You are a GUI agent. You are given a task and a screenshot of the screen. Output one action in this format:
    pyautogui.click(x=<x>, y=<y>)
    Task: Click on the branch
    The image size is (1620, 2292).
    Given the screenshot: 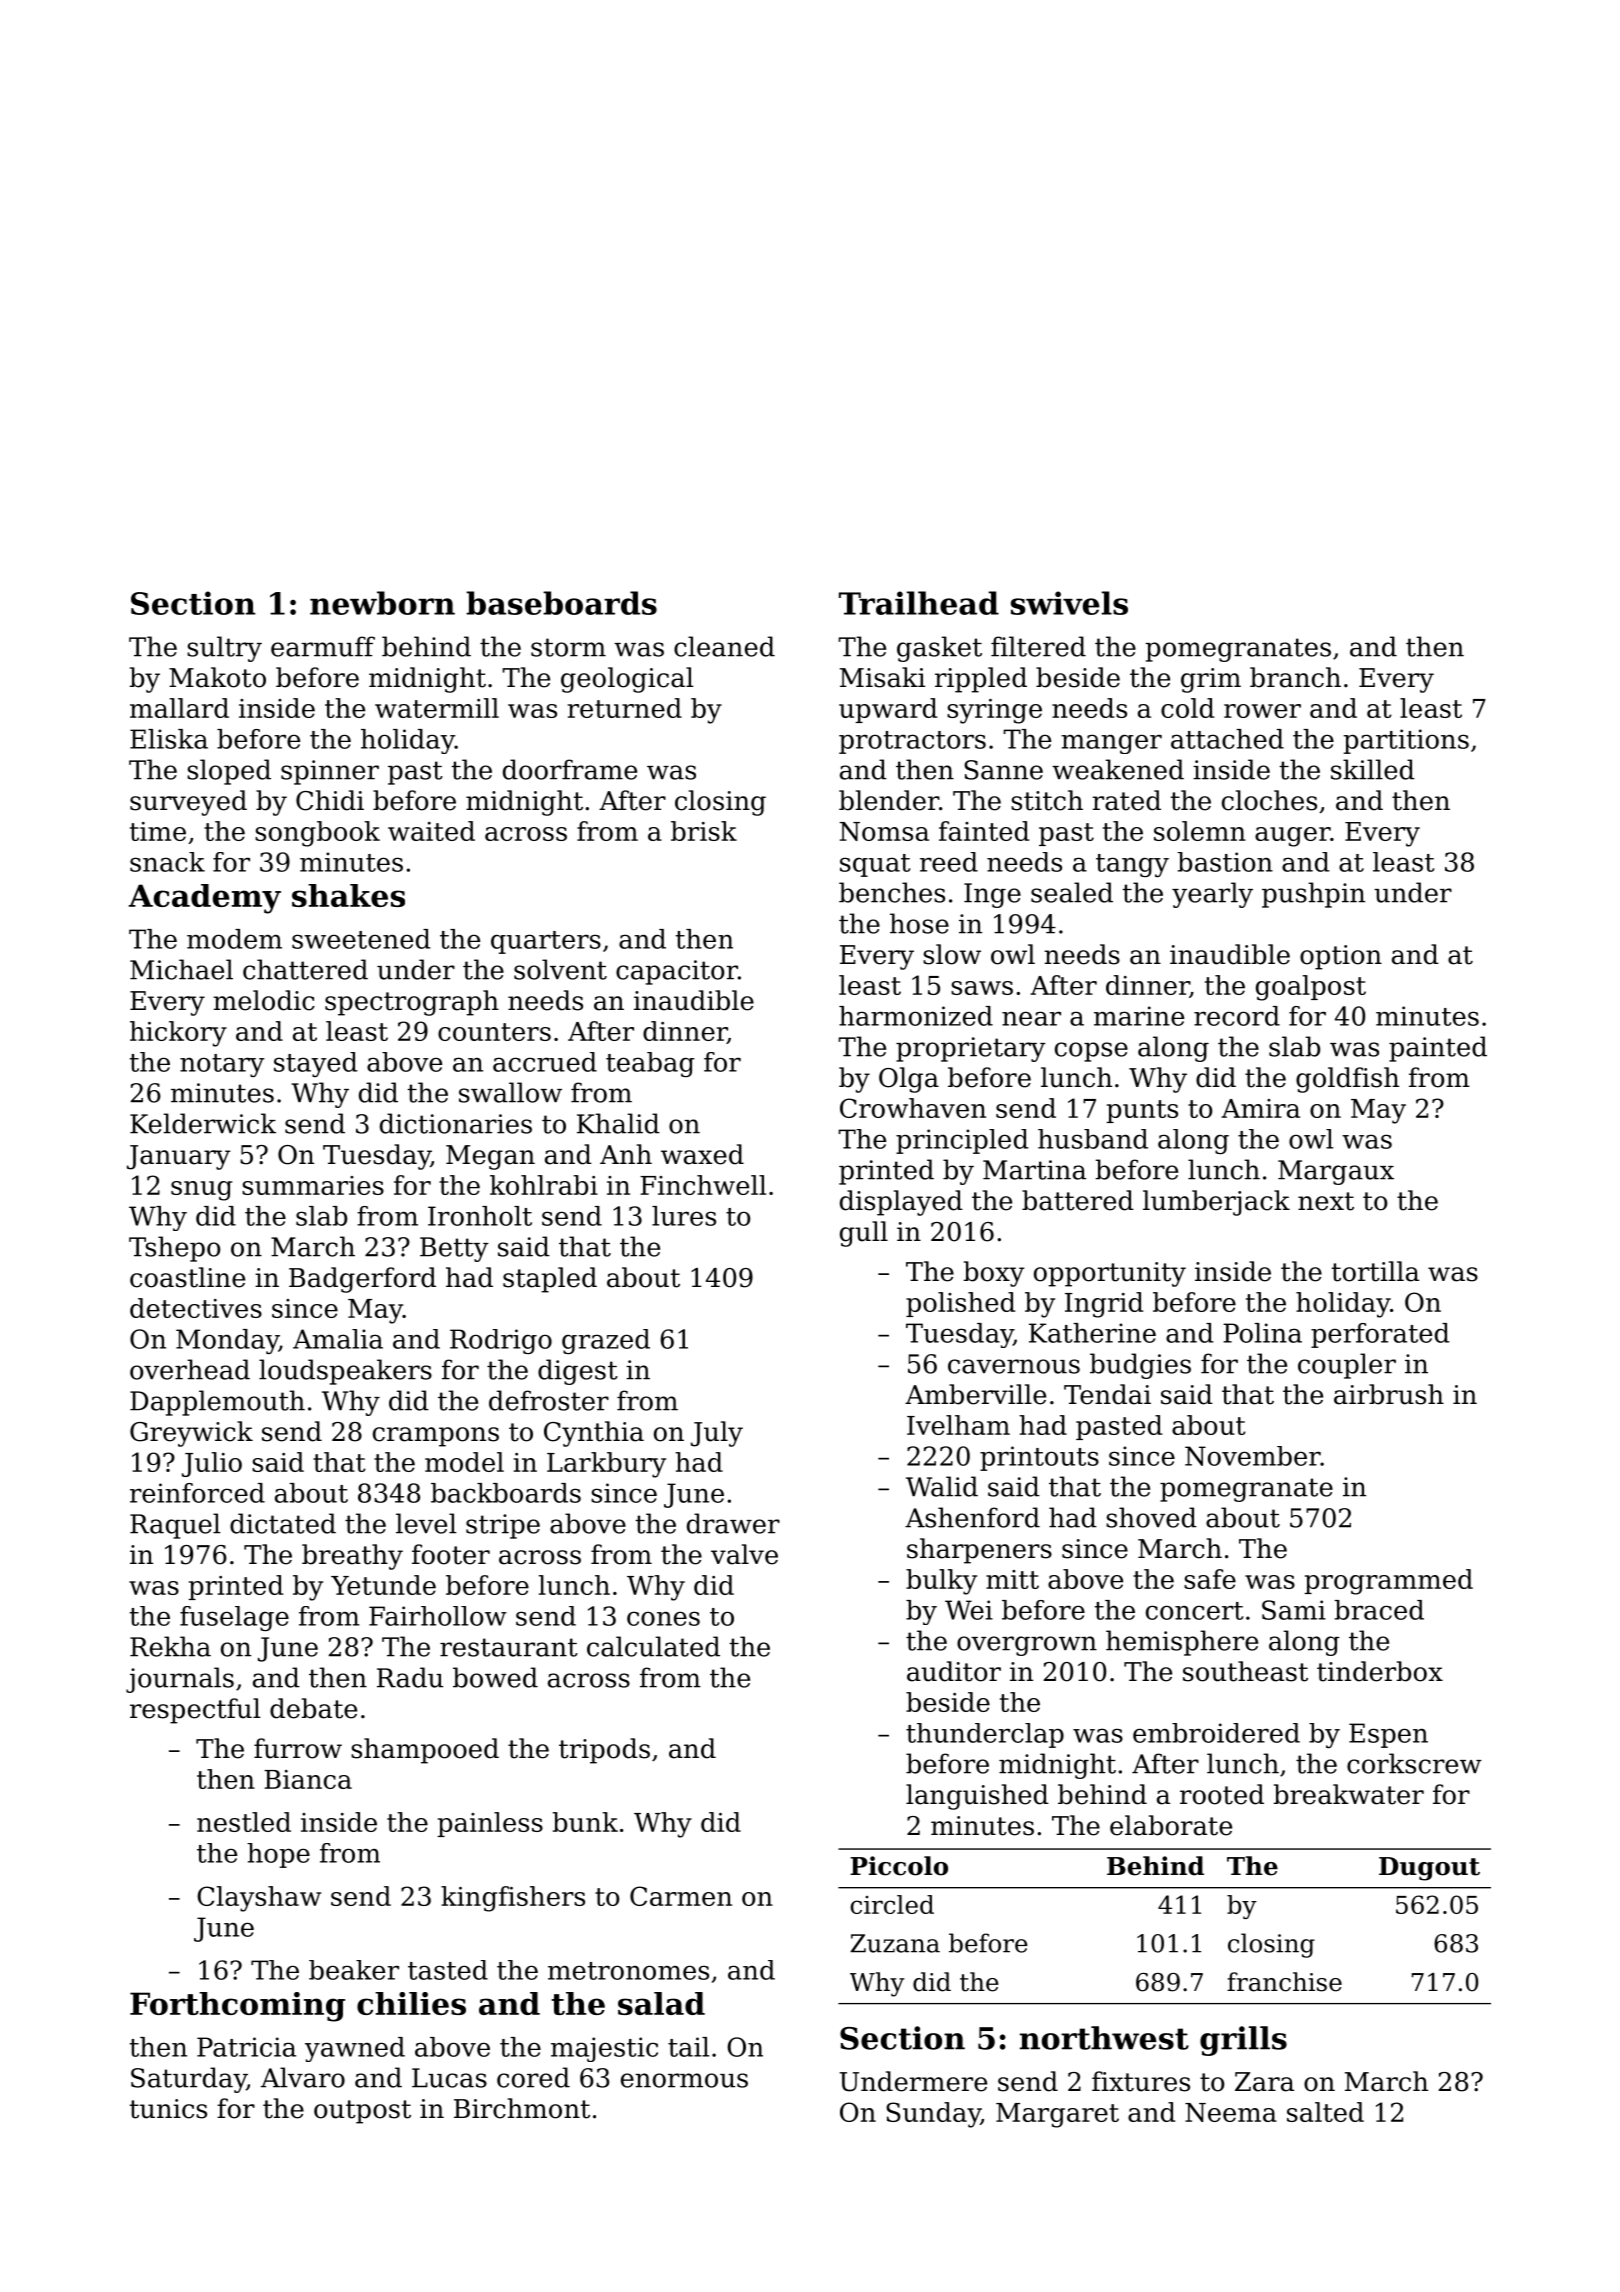 What is the action you would take?
    pyautogui.click(x=1295, y=677)
